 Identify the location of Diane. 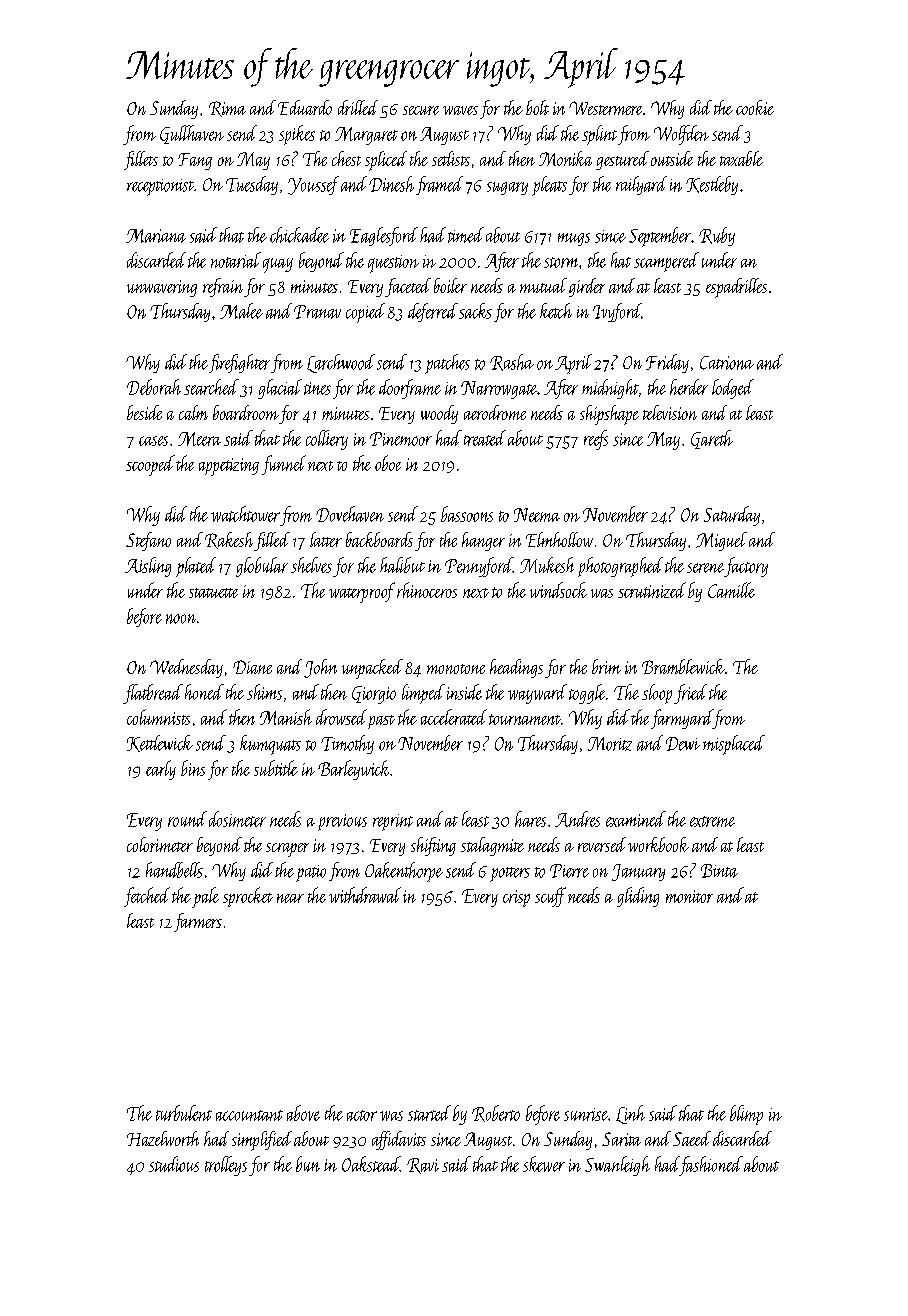
(252, 667).
